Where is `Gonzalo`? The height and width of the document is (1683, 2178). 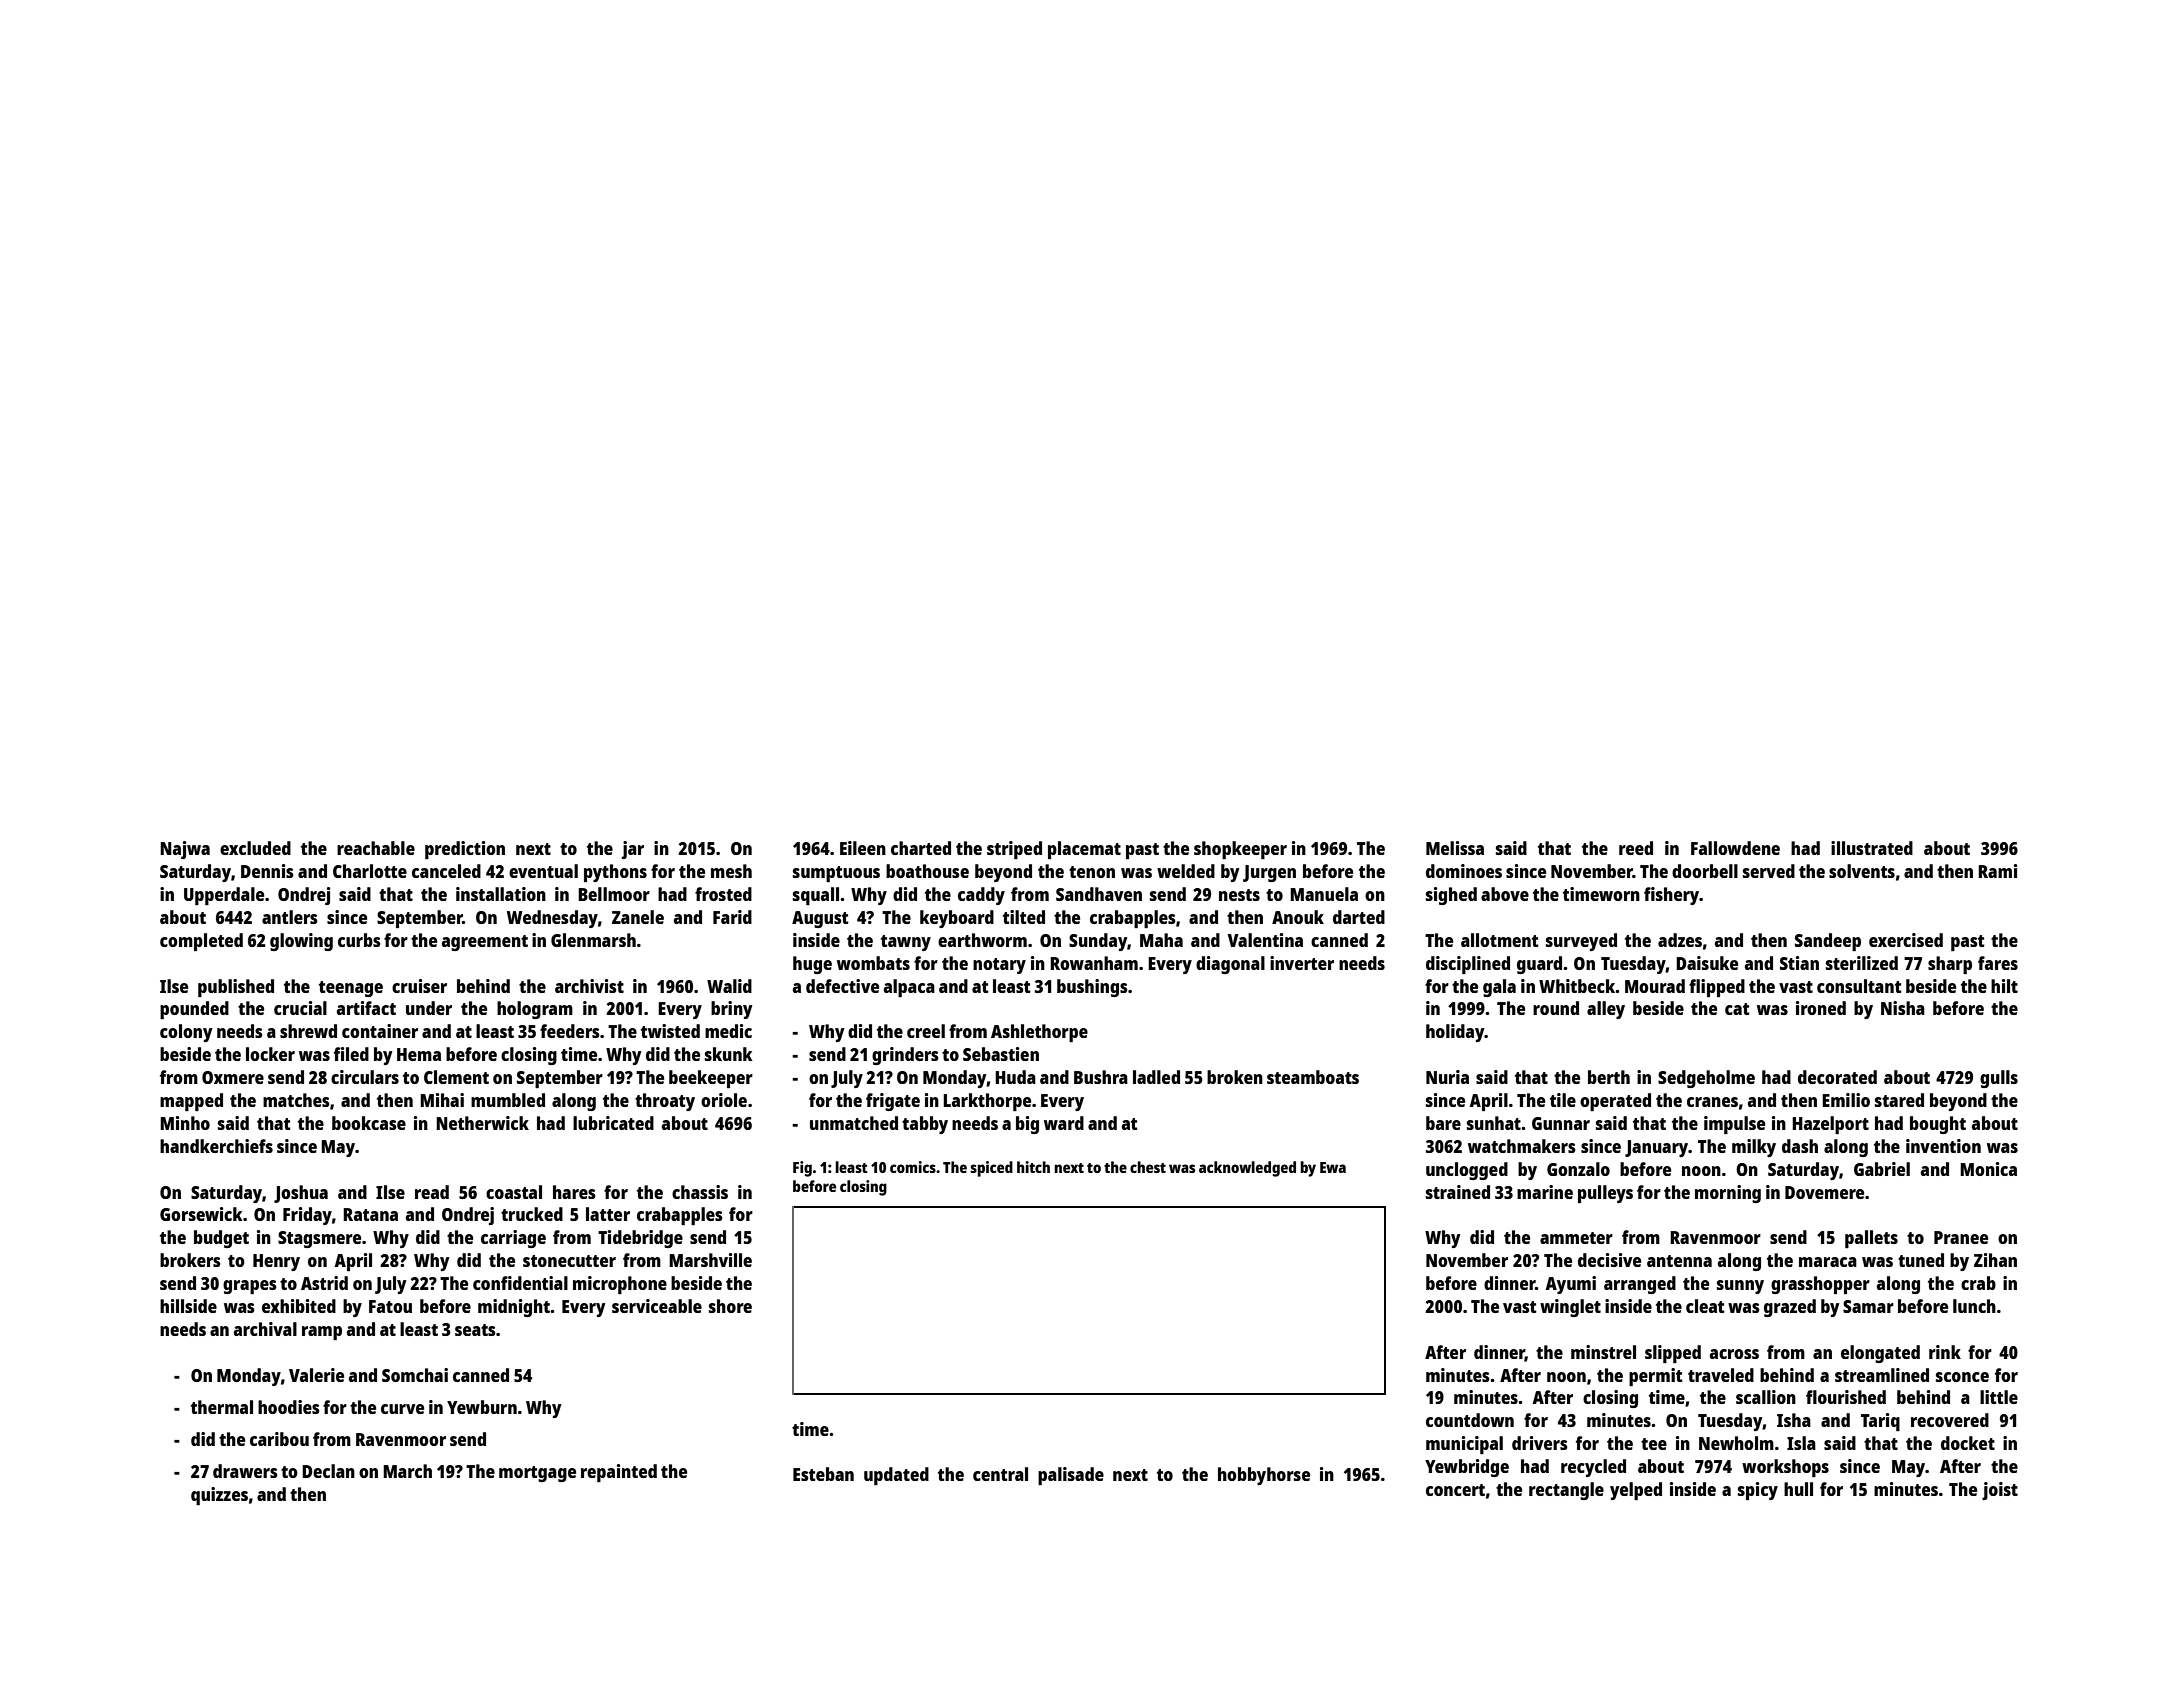 Gonzalo is located at coordinates (1578, 1169).
